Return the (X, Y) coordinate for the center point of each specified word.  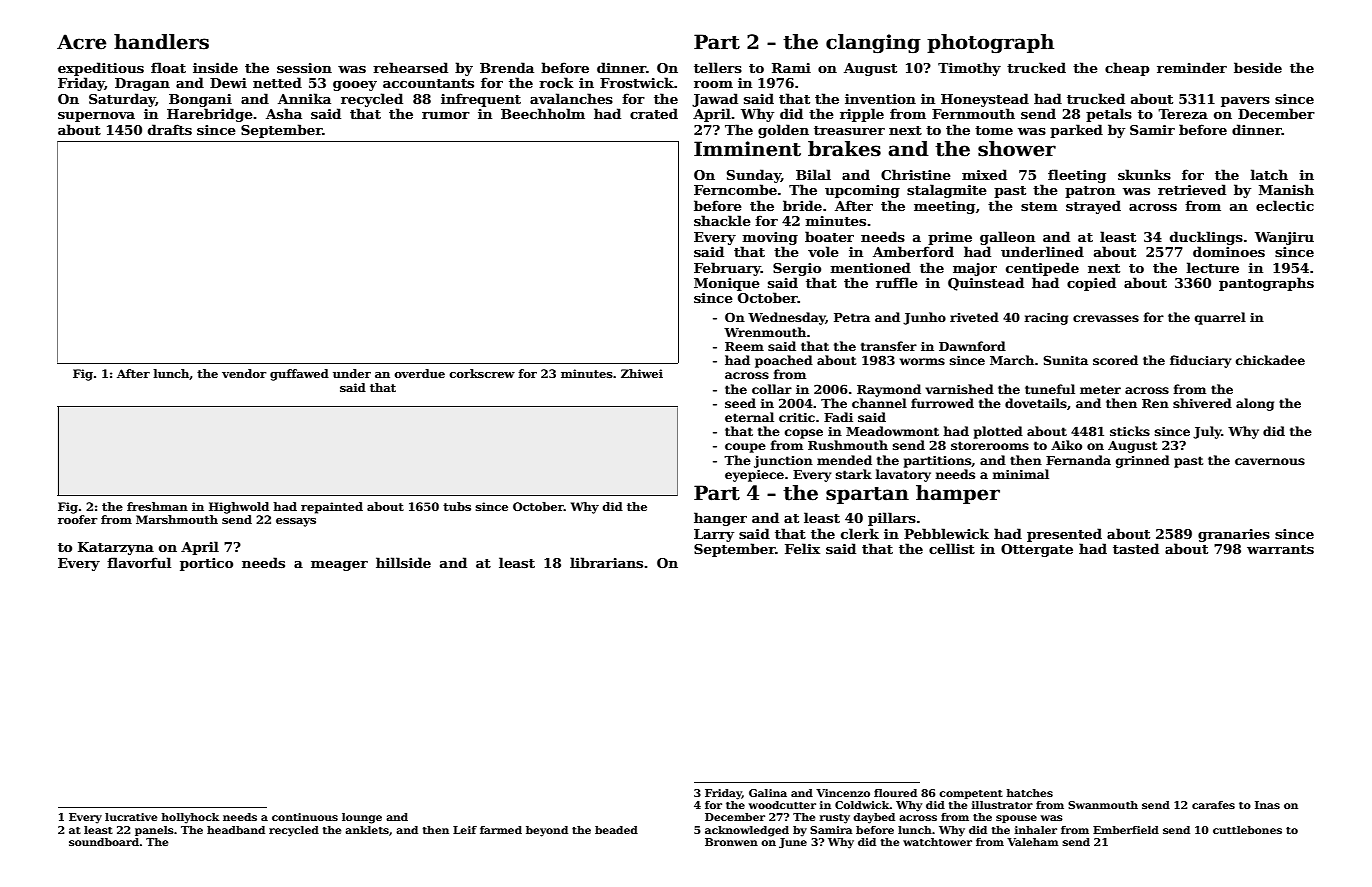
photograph (990, 44)
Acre (81, 42)
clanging (873, 44)
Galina (768, 793)
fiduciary (1200, 361)
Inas (1267, 805)
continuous (305, 817)
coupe (745, 448)
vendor (244, 373)
